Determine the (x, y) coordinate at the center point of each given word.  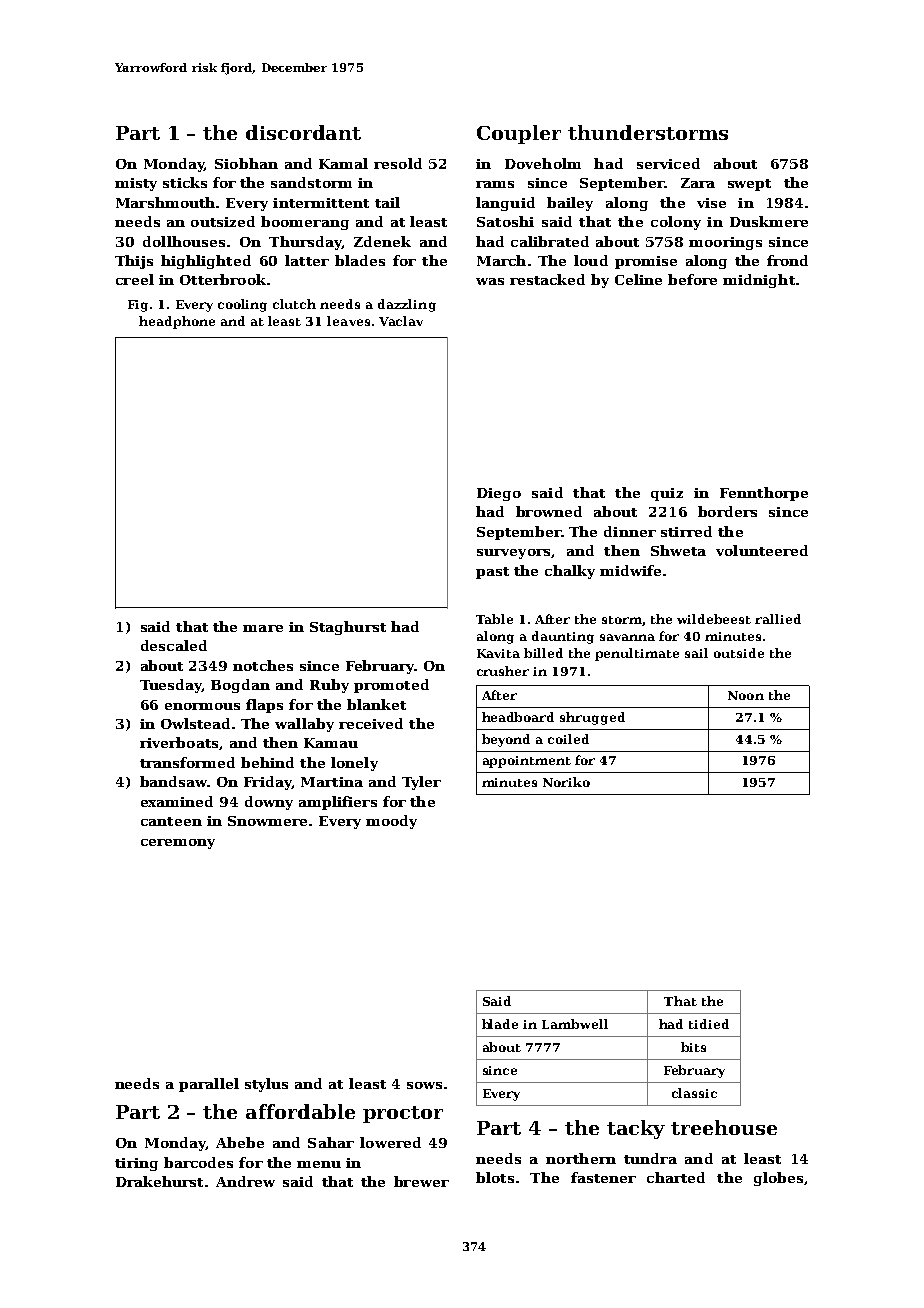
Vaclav (401, 321)
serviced (668, 163)
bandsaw (173, 781)
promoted (391, 686)
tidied (709, 1024)
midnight (759, 281)
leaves (348, 321)
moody (391, 822)
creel (135, 279)
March (501, 260)
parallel (209, 1085)
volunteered (762, 550)
